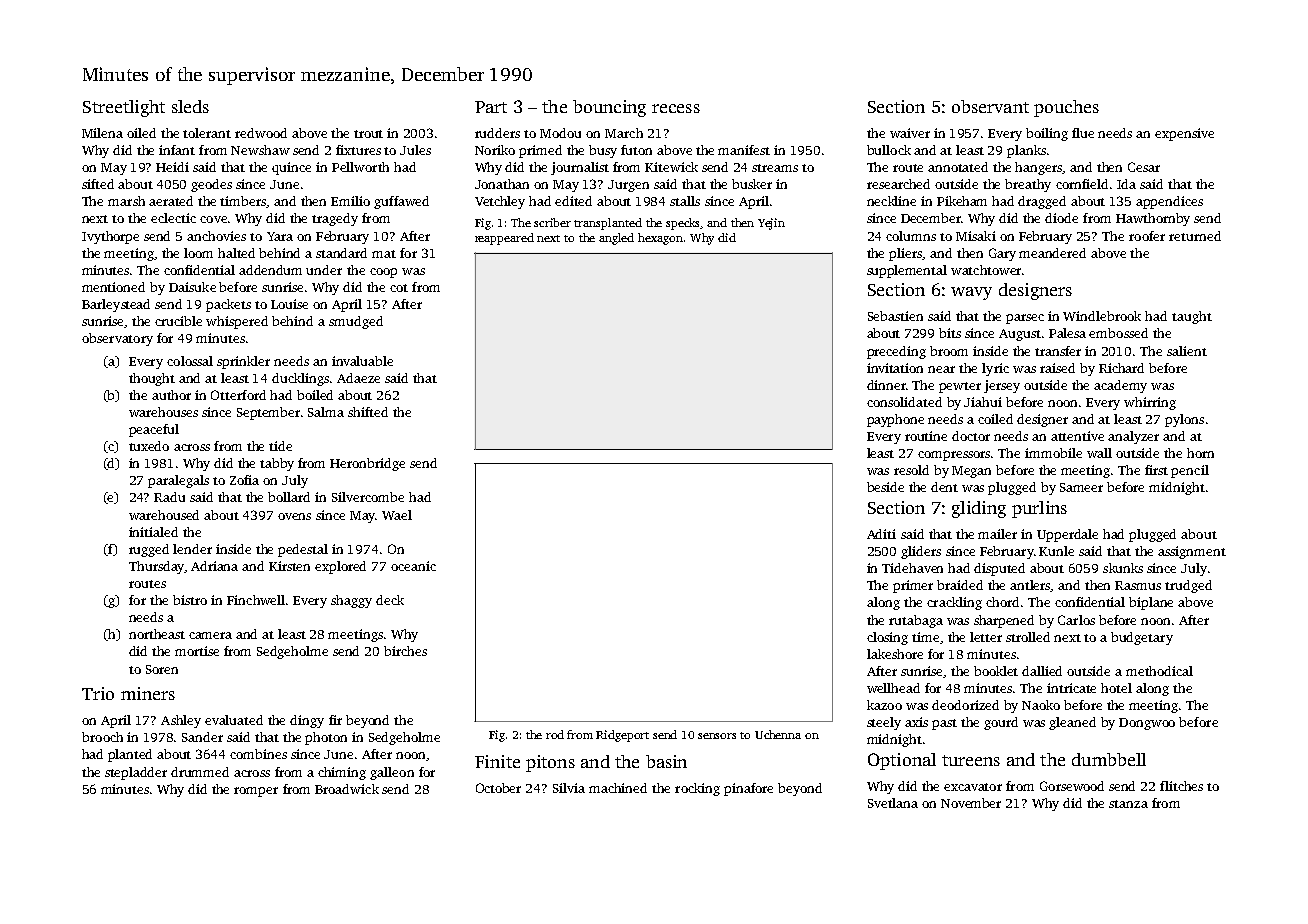 Image resolution: width=1308 pixels, height=924 pixels. Describe the element at coordinates (190, 106) in the screenshot. I see `sleds` at that location.
